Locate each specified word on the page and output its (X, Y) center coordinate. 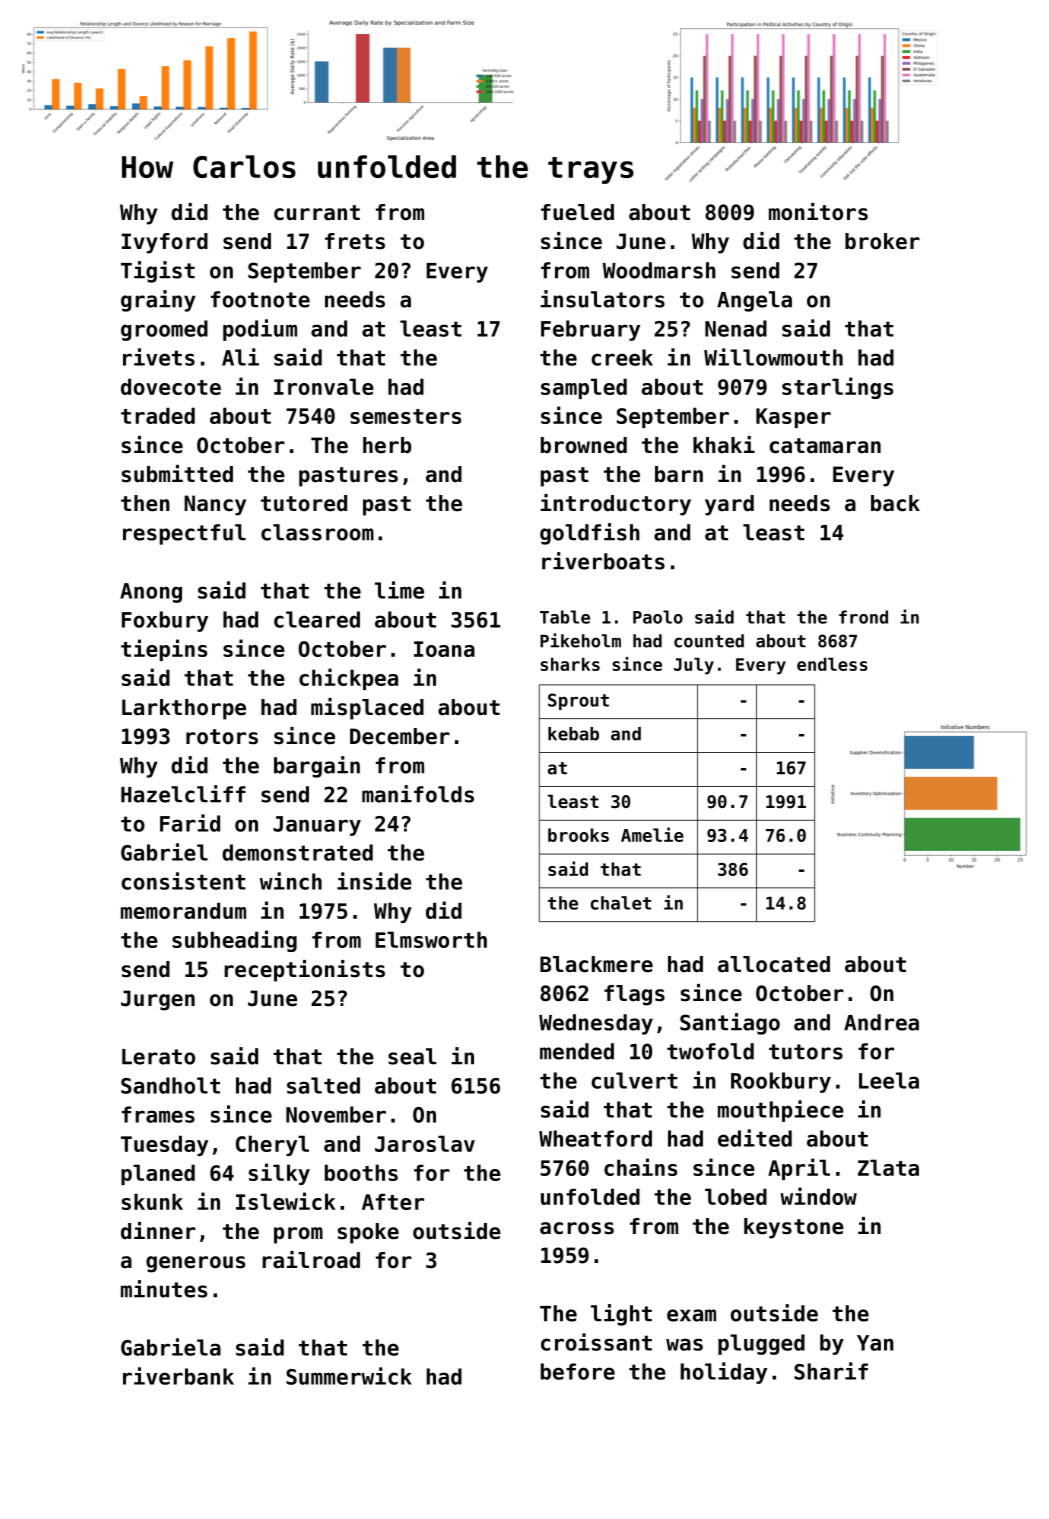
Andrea (881, 1022)
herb (387, 445)
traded (158, 415)
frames (158, 1114)
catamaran (825, 446)
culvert (635, 1080)
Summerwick (349, 1376)
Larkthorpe (184, 709)
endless (832, 664)
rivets (159, 357)
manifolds (418, 794)
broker (882, 241)
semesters (405, 416)
